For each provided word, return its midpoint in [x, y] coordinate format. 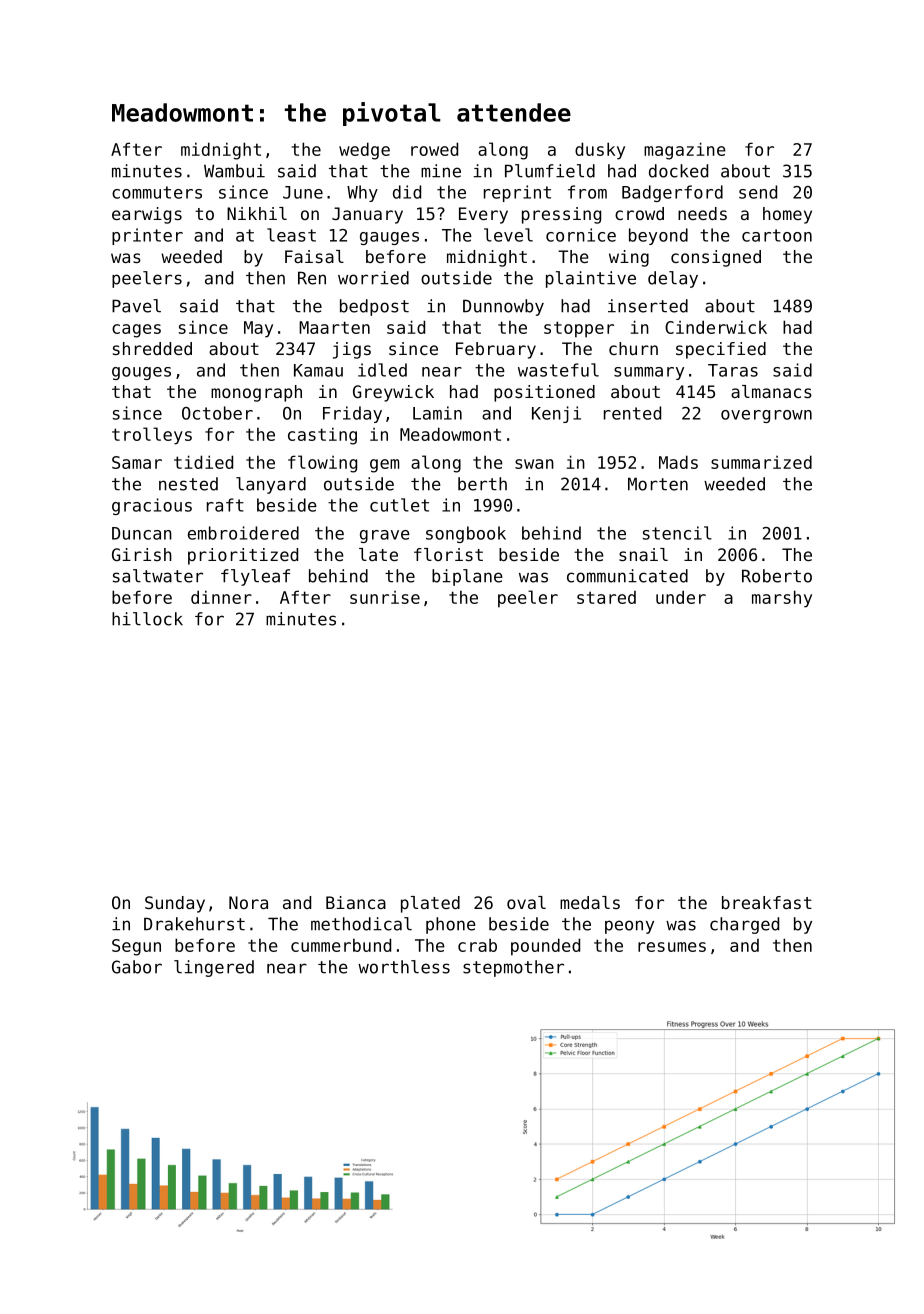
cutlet [399, 505]
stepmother [513, 968]
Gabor [137, 967]
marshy [782, 599]
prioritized [243, 556]
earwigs [147, 215]
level [508, 235]
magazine [685, 151]
